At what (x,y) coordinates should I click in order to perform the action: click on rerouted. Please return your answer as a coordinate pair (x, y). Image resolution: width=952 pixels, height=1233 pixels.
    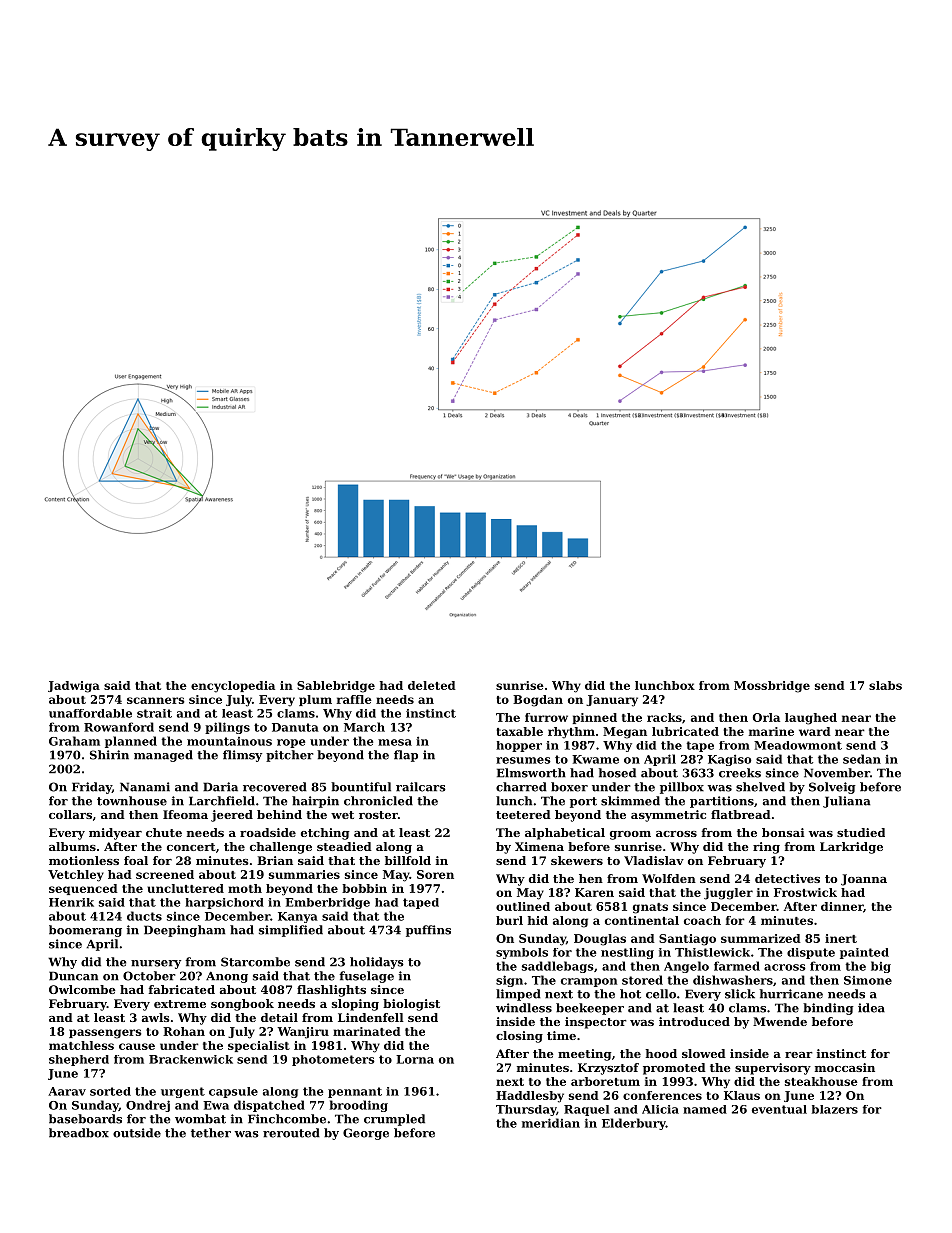
    Looking at the image, I should click on (291, 1133).
